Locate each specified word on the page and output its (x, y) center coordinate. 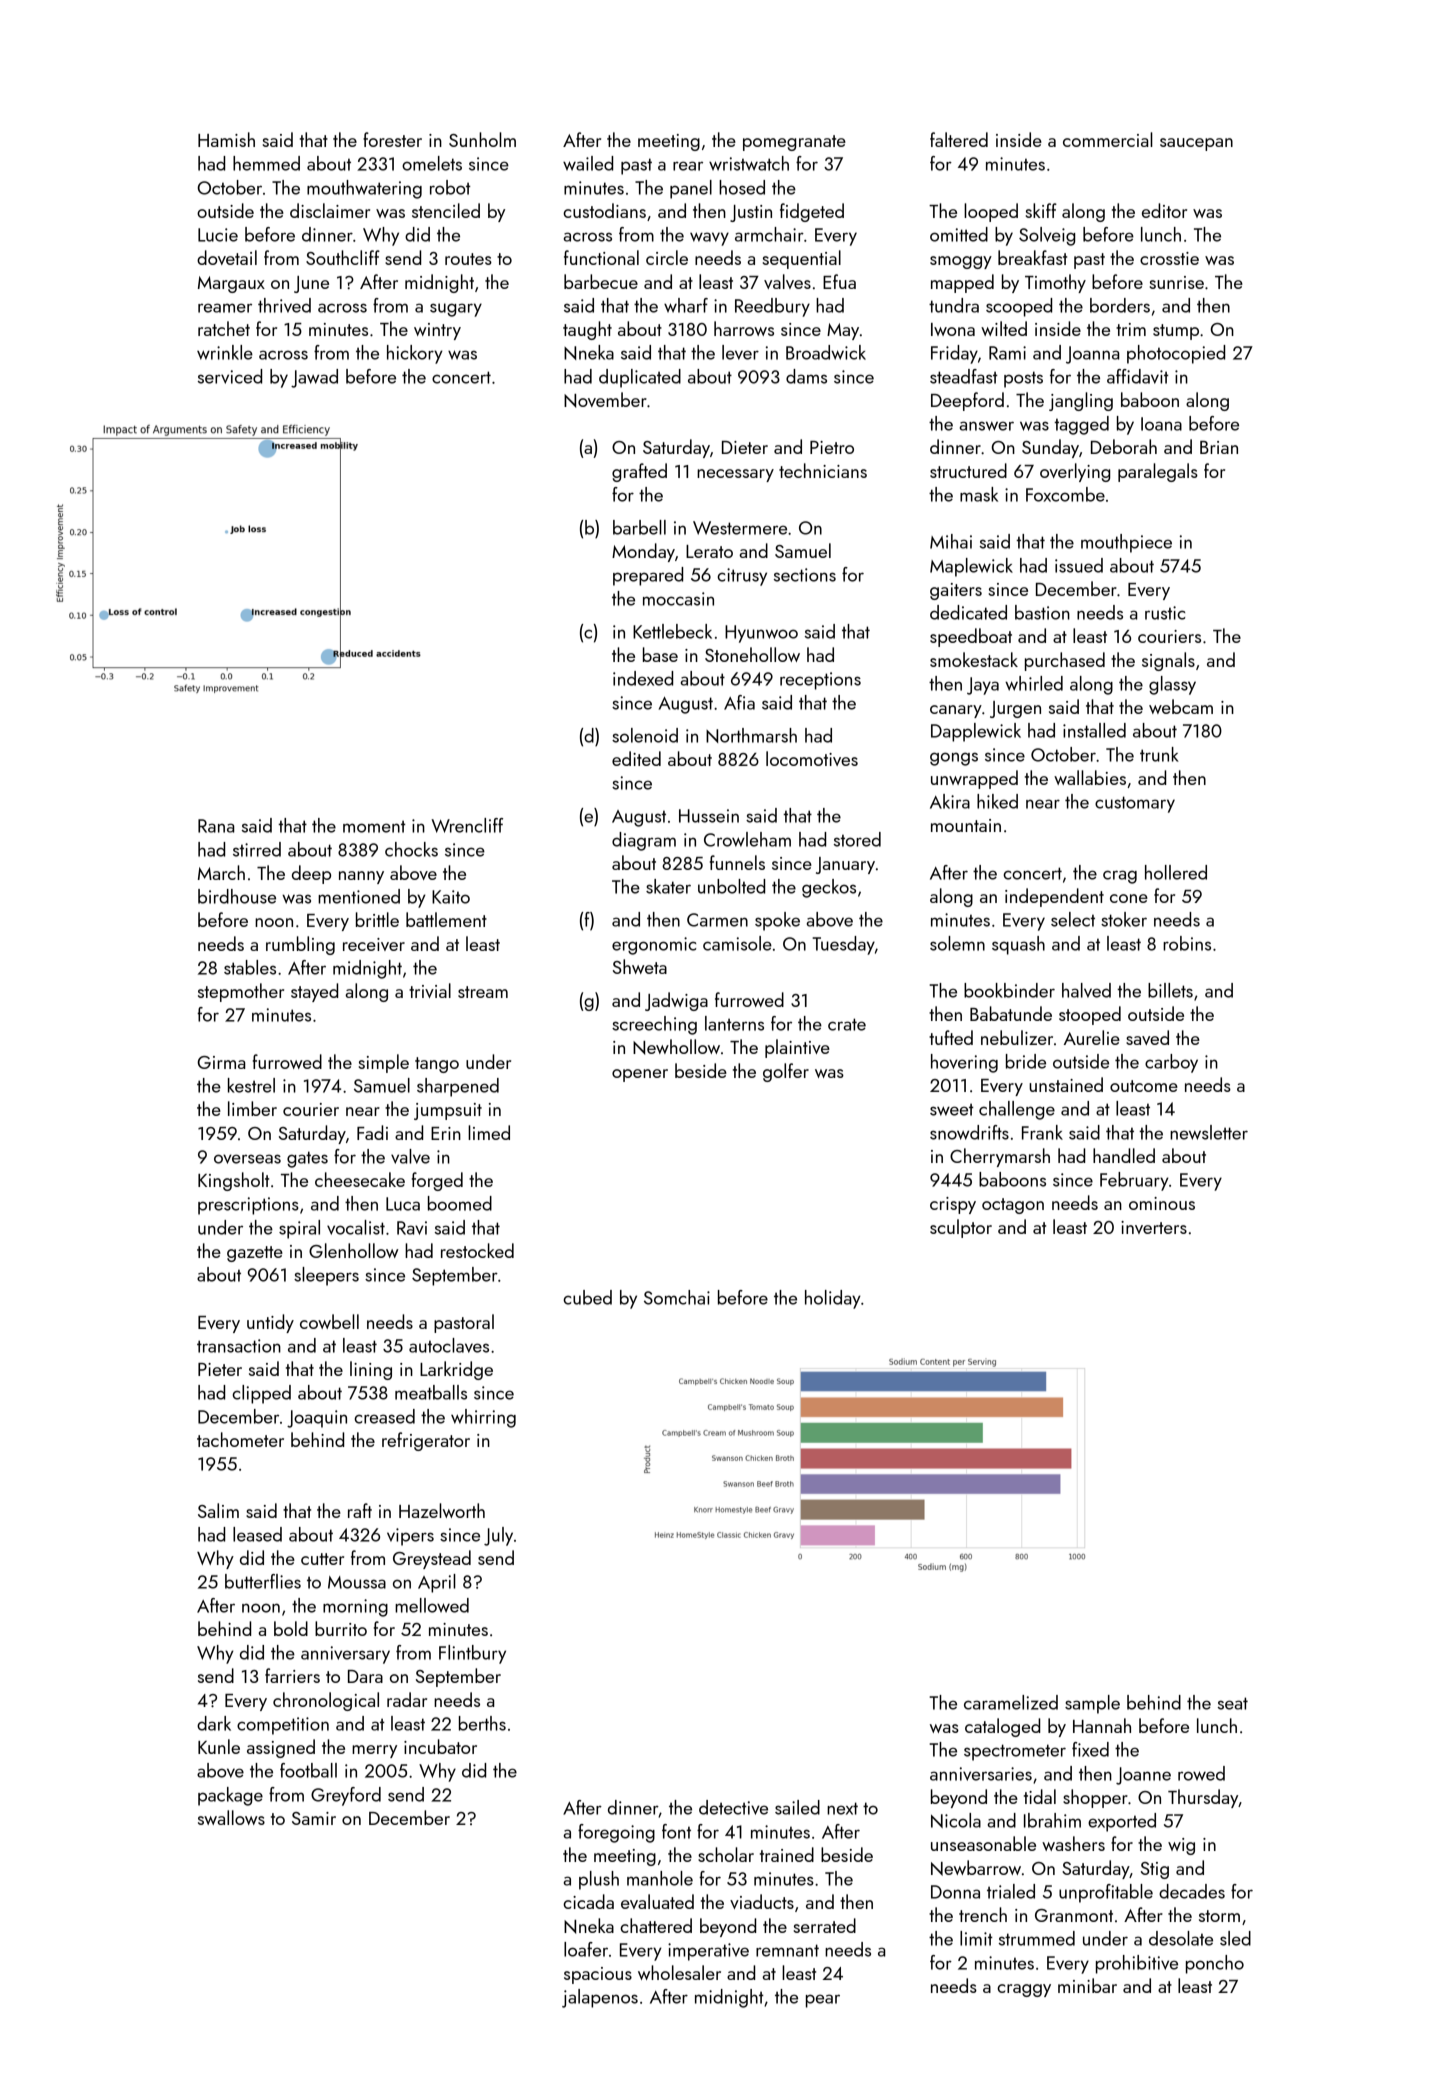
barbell (639, 527)
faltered (959, 139)
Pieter (220, 1369)
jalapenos (600, 1998)
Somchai (677, 1297)
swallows (231, 1817)
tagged (1081, 425)
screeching (654, 1025)
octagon (1013, 1206)
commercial (1108, 139)
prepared (648, 576)
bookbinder (1009, 990)
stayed (314, 992)
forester (392, 139)
